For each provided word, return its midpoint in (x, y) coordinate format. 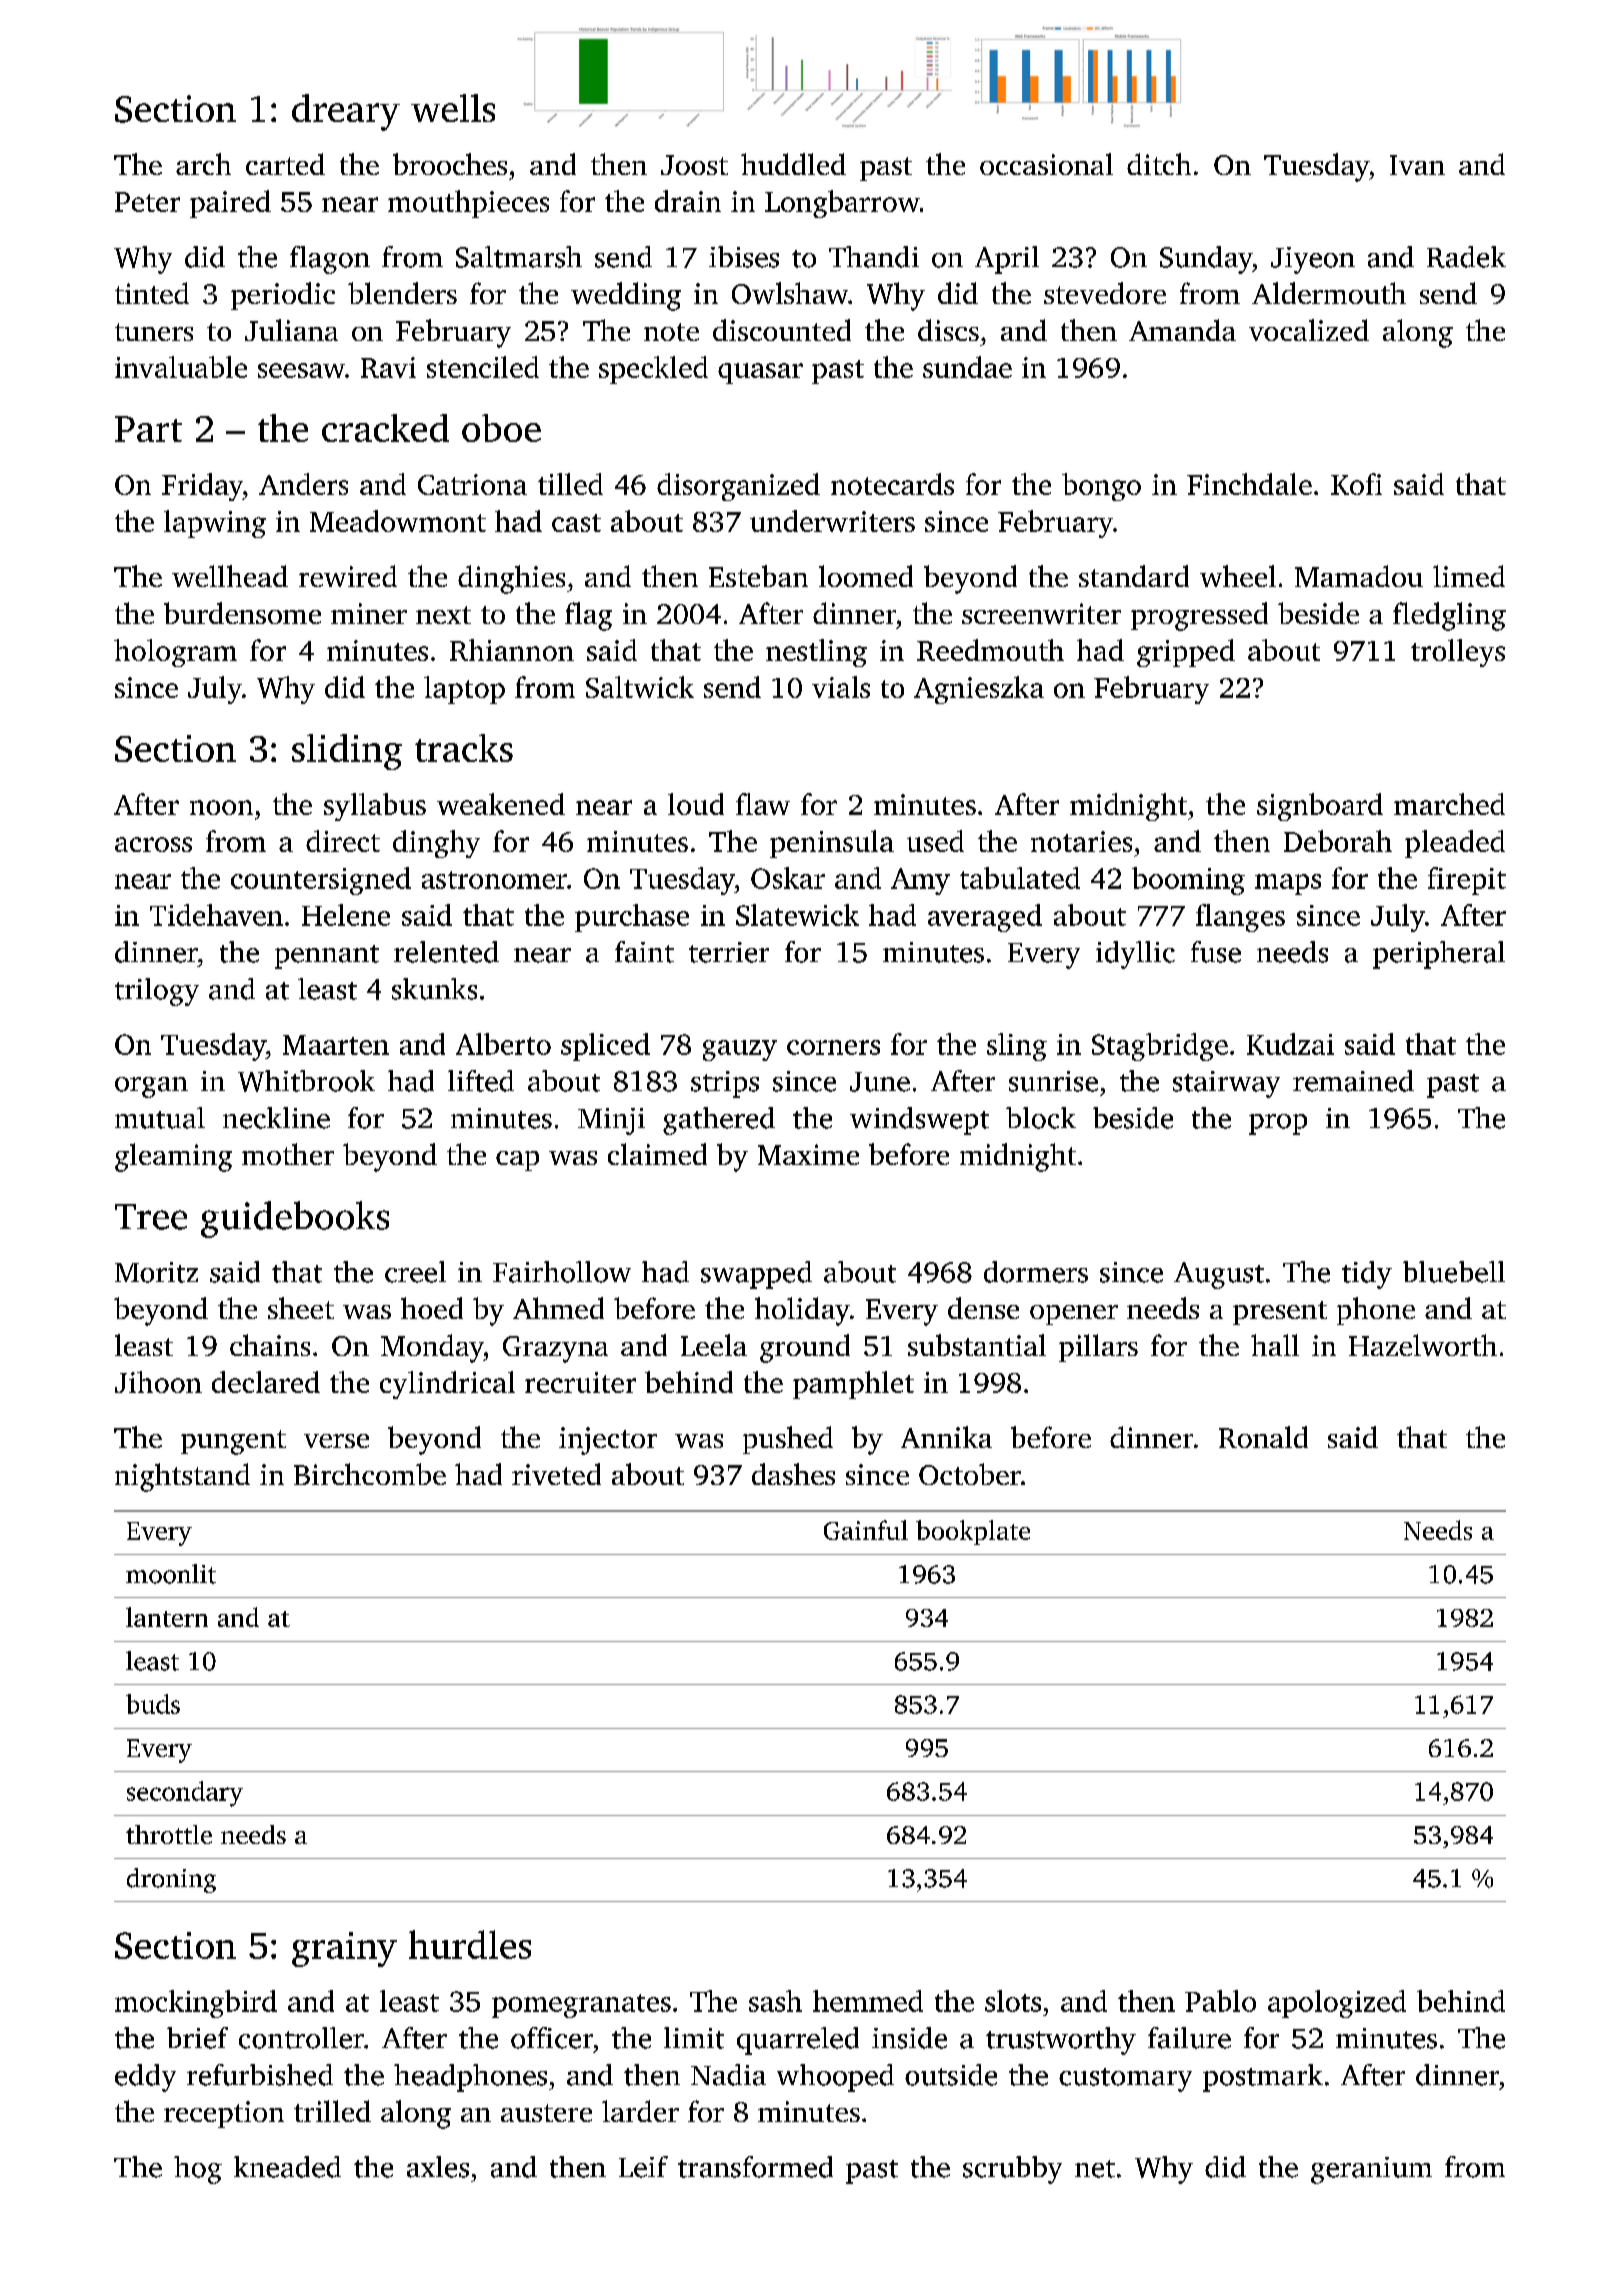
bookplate (973, 1532)
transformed (755, 2167)
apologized (1337, 2004)
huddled (793, 164)
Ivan (1417, 165)
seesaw (301, 370)
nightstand (182, 1477)
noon (221, 807)
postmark (1263, 2078)
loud (696, 804)
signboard (1320, 807)
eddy (145, 2078)
